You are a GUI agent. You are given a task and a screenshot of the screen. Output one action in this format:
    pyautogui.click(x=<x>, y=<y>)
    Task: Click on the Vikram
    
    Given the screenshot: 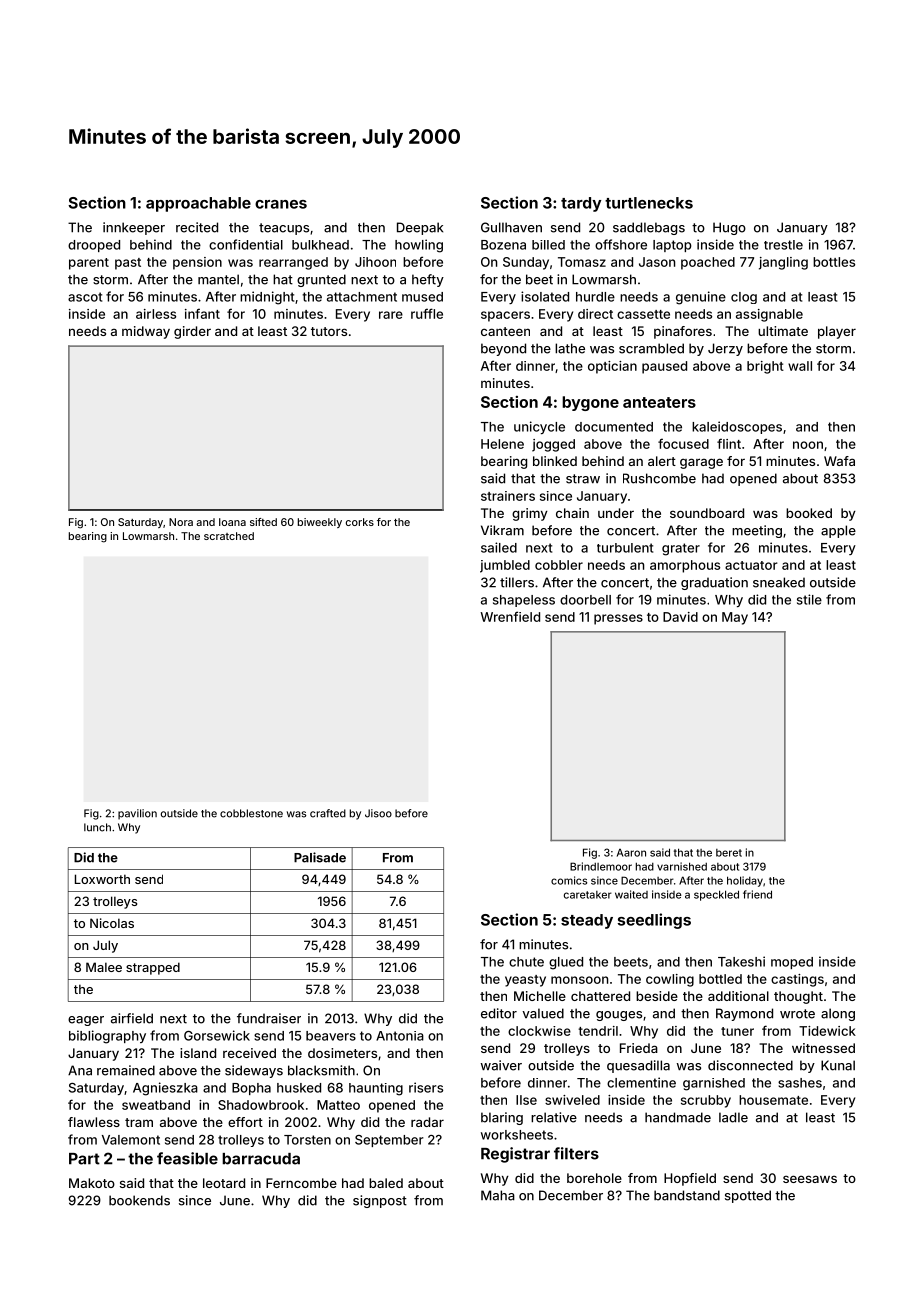 What is the action you would take?
    pyautogui.click(x=502, y=530)
